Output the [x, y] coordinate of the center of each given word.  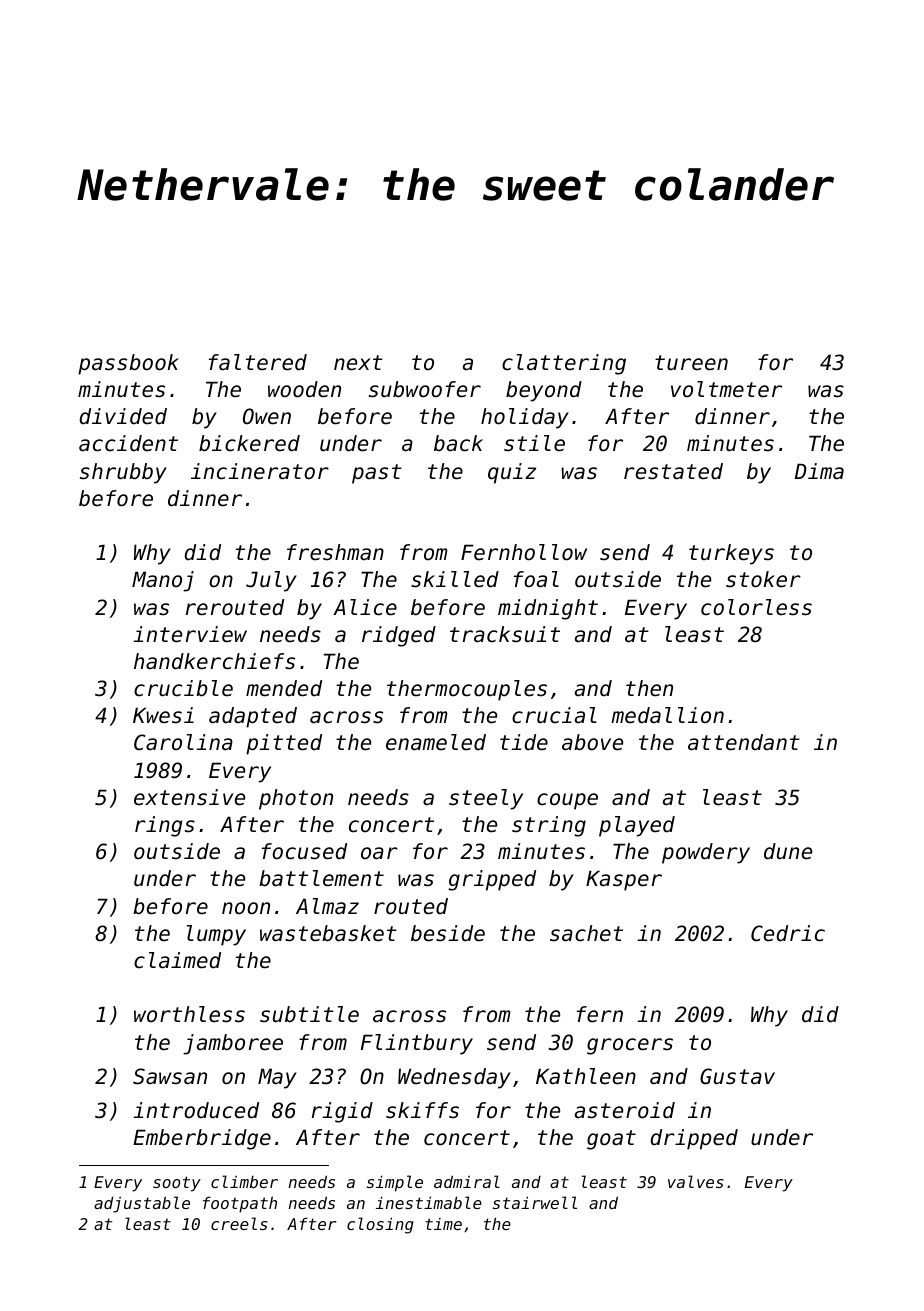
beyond [544, 391]
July [271, 581]
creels [239, 1223]
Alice [365, 607]
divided [123, 416]
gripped [492, 880]
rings [165, 826]
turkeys [731, 554]
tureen [691, 363]
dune [788, 851]
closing [380, 1225]
